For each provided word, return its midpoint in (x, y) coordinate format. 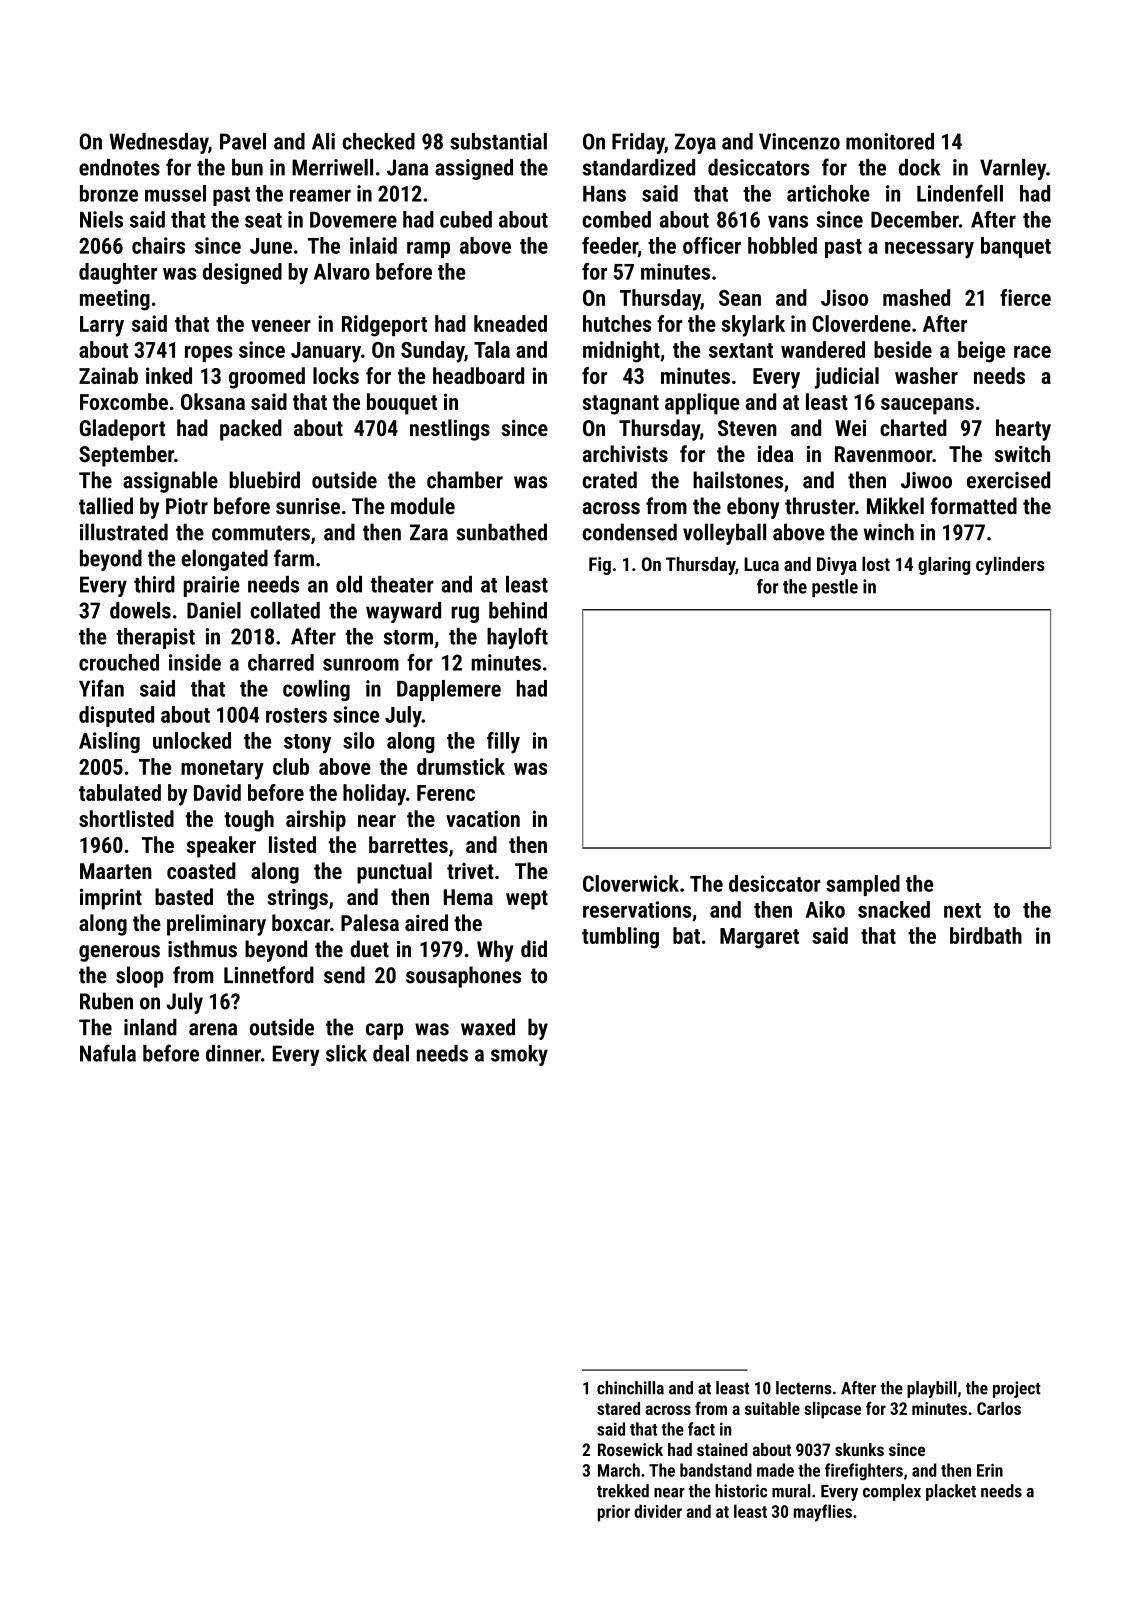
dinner (233, 1053)
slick (346, 1053)
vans (788, 221)
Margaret (759, 938)
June (271, 246)
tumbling (620, 938)
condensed (630, 532)
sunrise (308, 506)
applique (702, 404)
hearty (1023, 430)
